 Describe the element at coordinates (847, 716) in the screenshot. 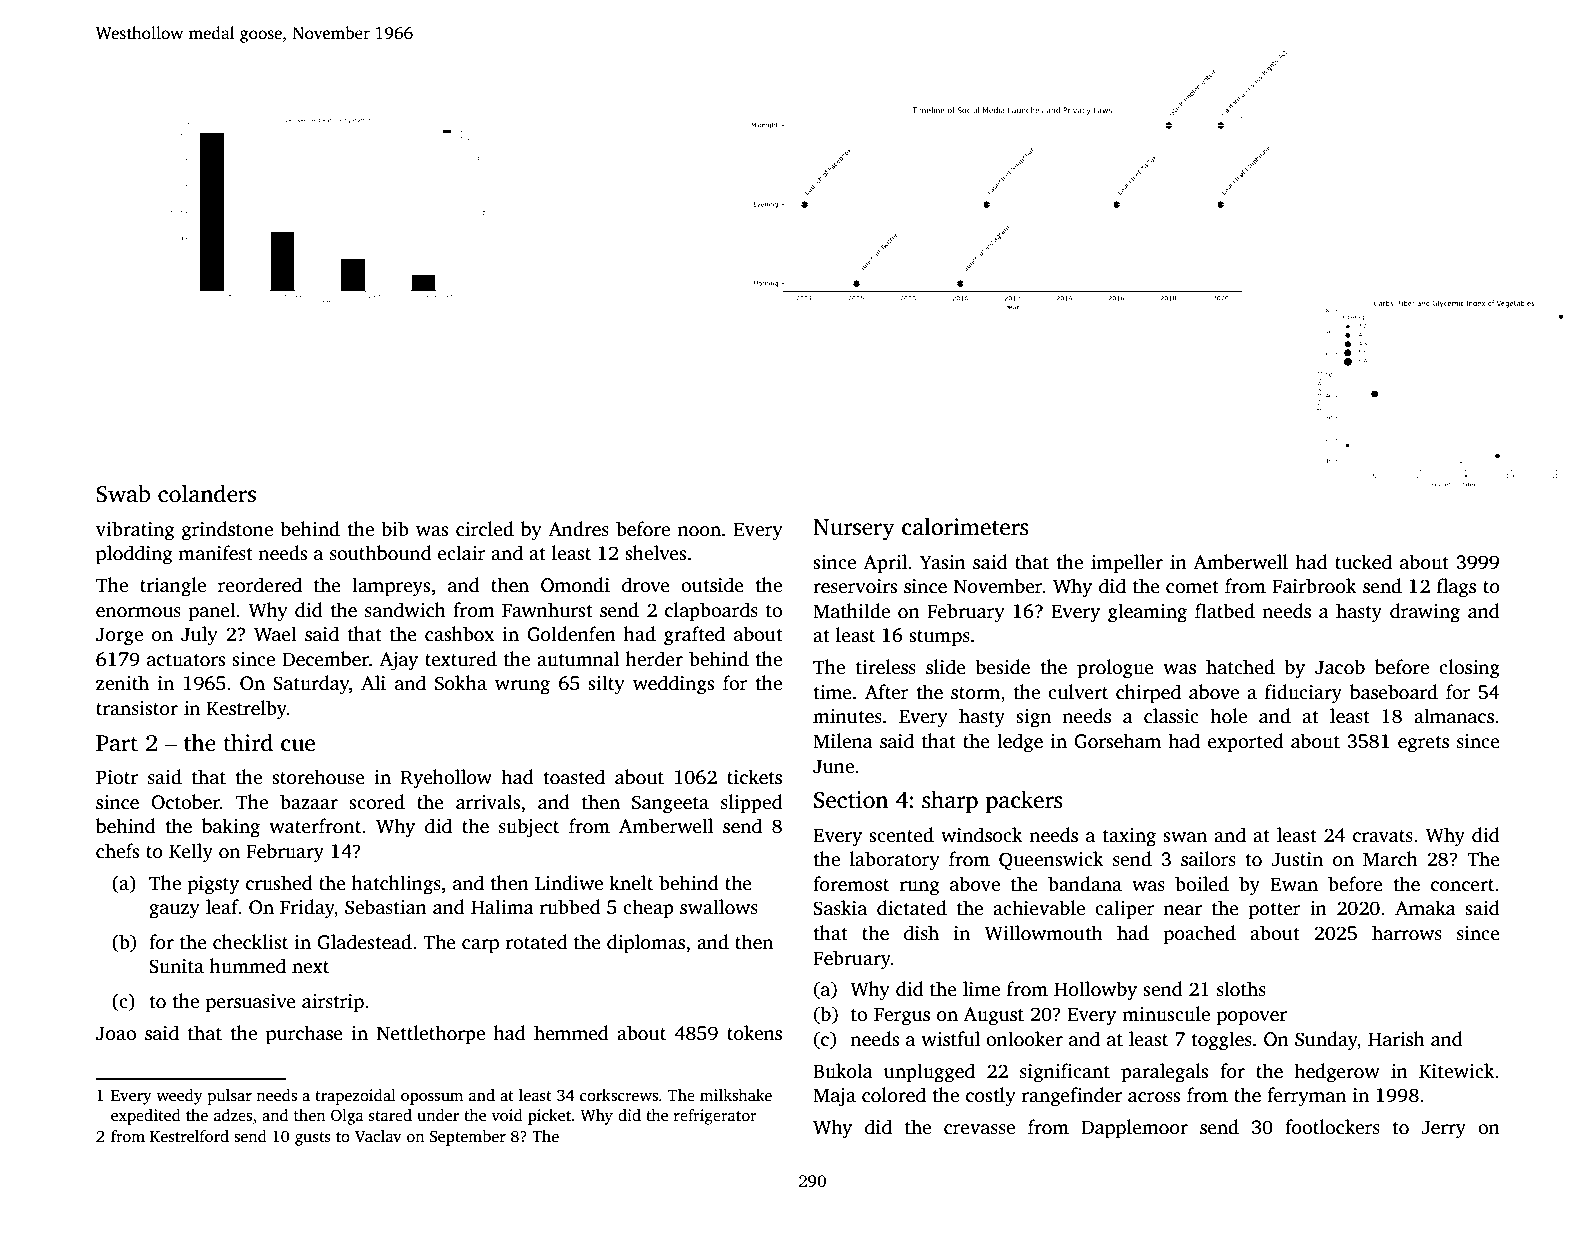

I see `minutes` at that location.
